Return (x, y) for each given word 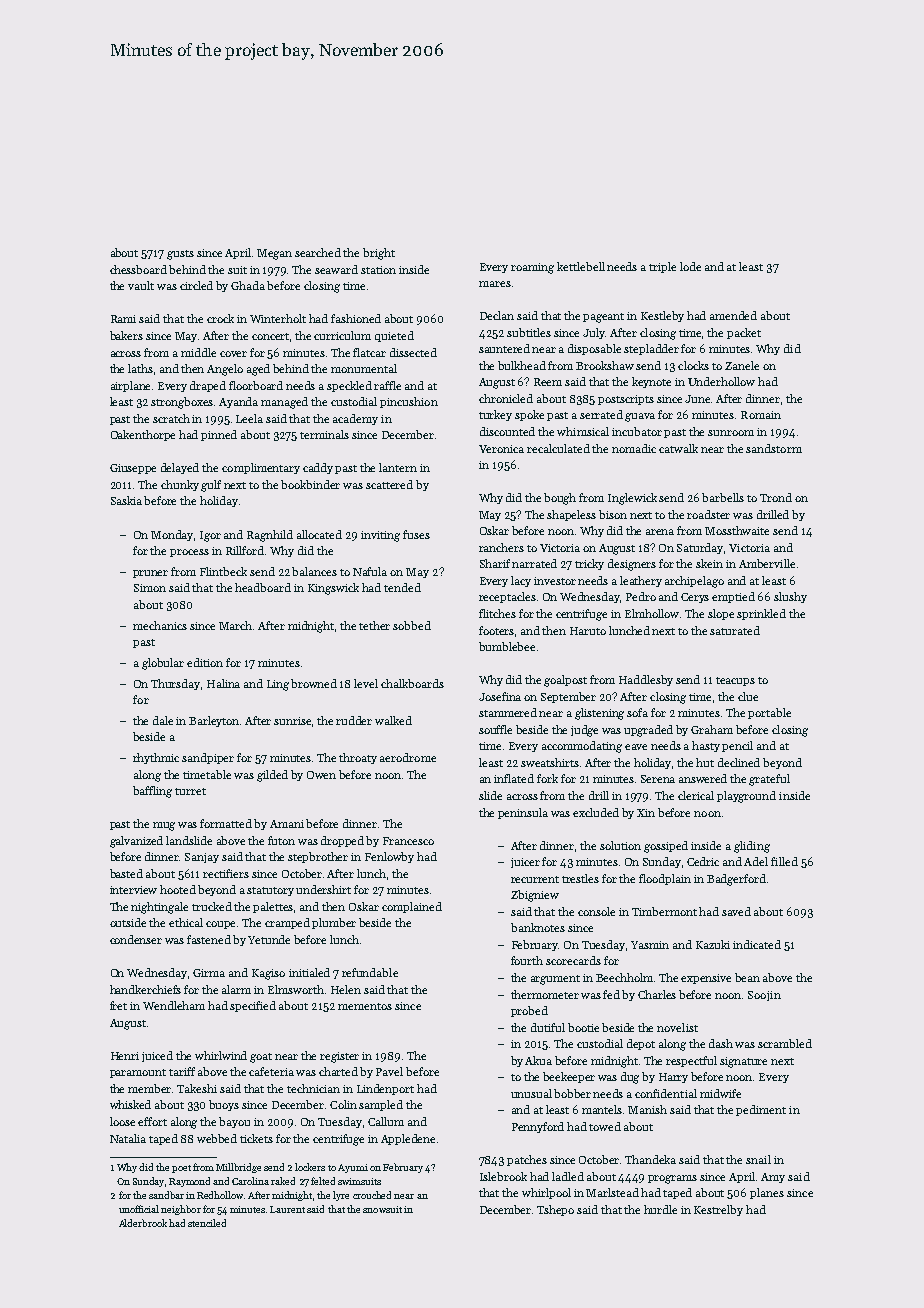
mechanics (160, 625)
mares (495, 284)
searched (318, 252)
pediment (761, 1110)
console (596, 911)
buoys (224, 1105)
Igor (210, 536)
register (339, 1057)
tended (402, 587)
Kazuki (713, 944)
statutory (270, 891)
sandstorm (774, 448)
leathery (641, 581)
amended (733, 315)
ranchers (501, 547)
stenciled (207, 1223)
